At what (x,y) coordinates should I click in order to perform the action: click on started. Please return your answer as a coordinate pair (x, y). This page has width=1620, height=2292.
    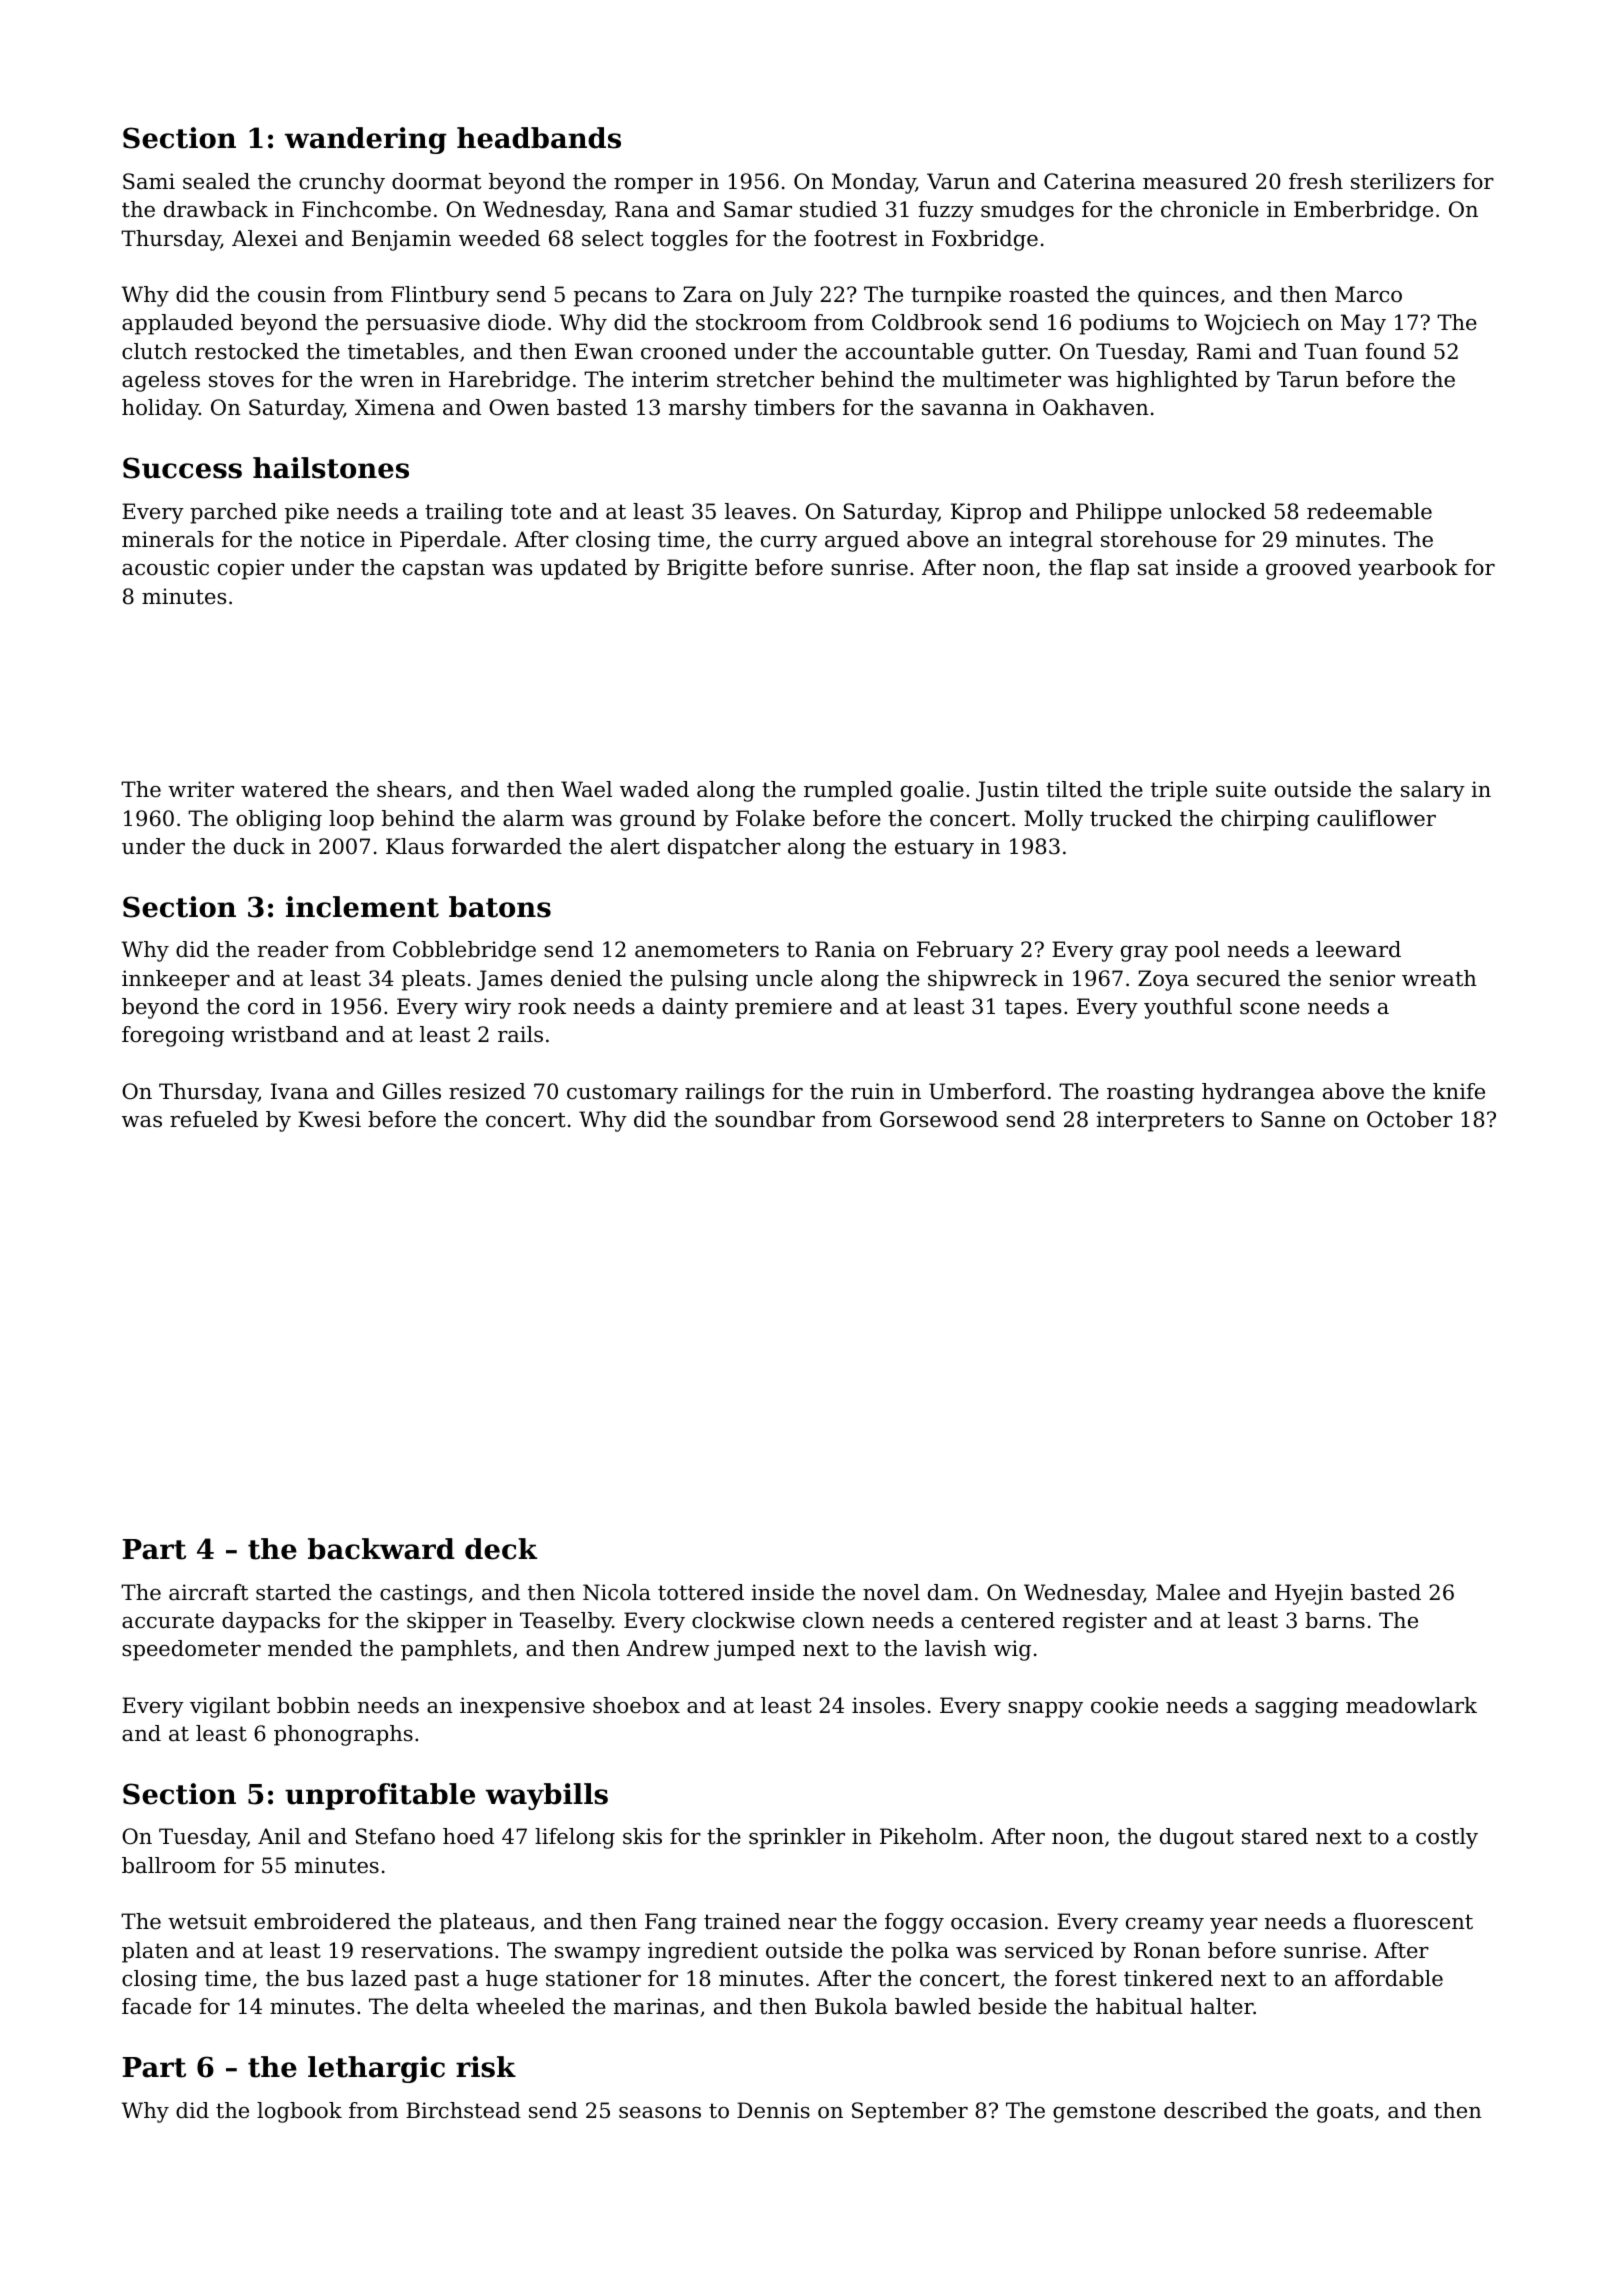
    Looking at the image, I should click on (293, 1592).
